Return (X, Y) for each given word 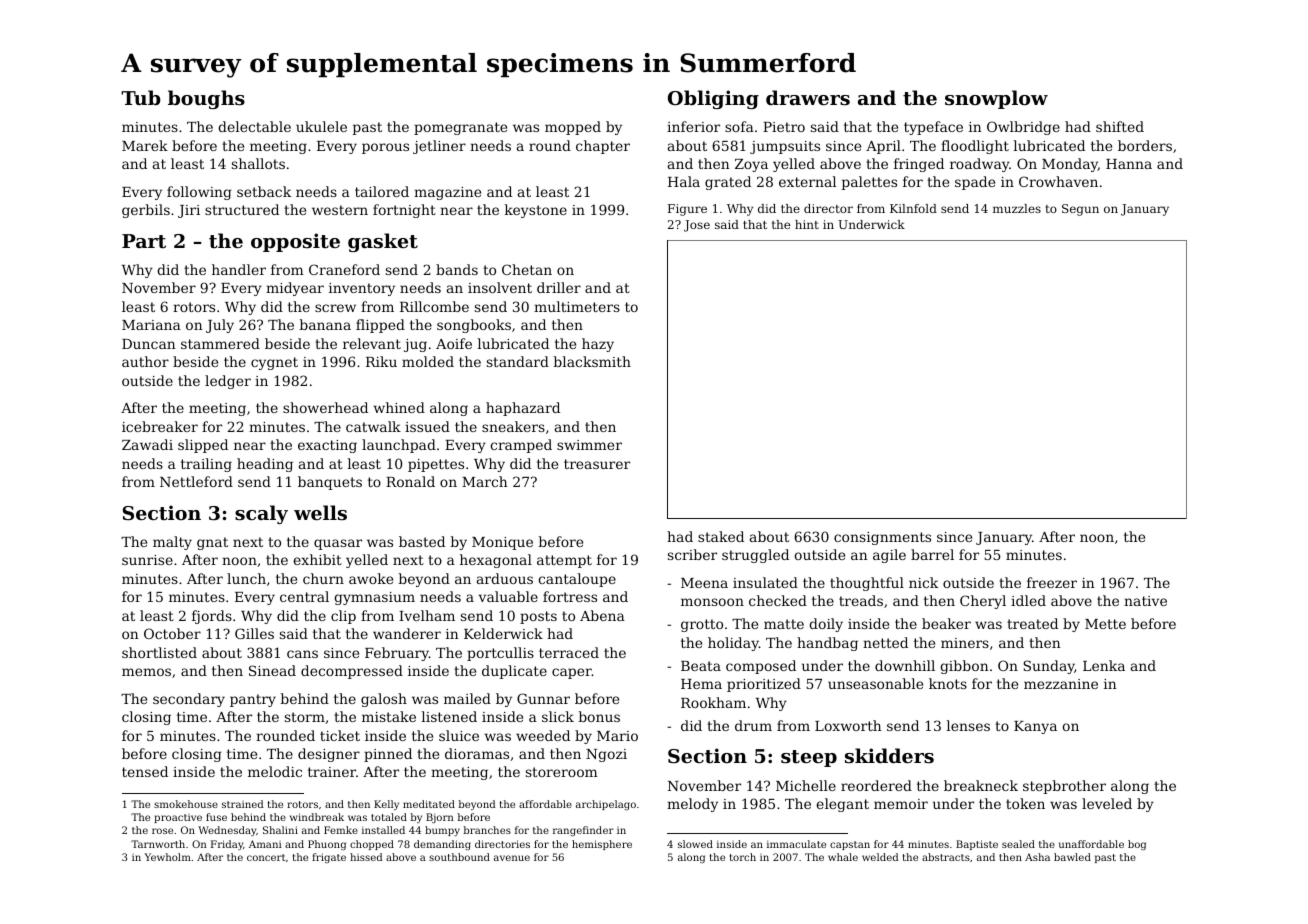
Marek (145, 145)
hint (807, 224)
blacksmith (592, 361)
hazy (598, 345)
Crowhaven (1058, 181)
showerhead (325, 407)
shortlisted (159, 652)
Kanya (1035, 727)
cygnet (274, 363)
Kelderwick (503, 633)
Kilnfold (913, 208)
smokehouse (186, 804)
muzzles (1017, 208)
